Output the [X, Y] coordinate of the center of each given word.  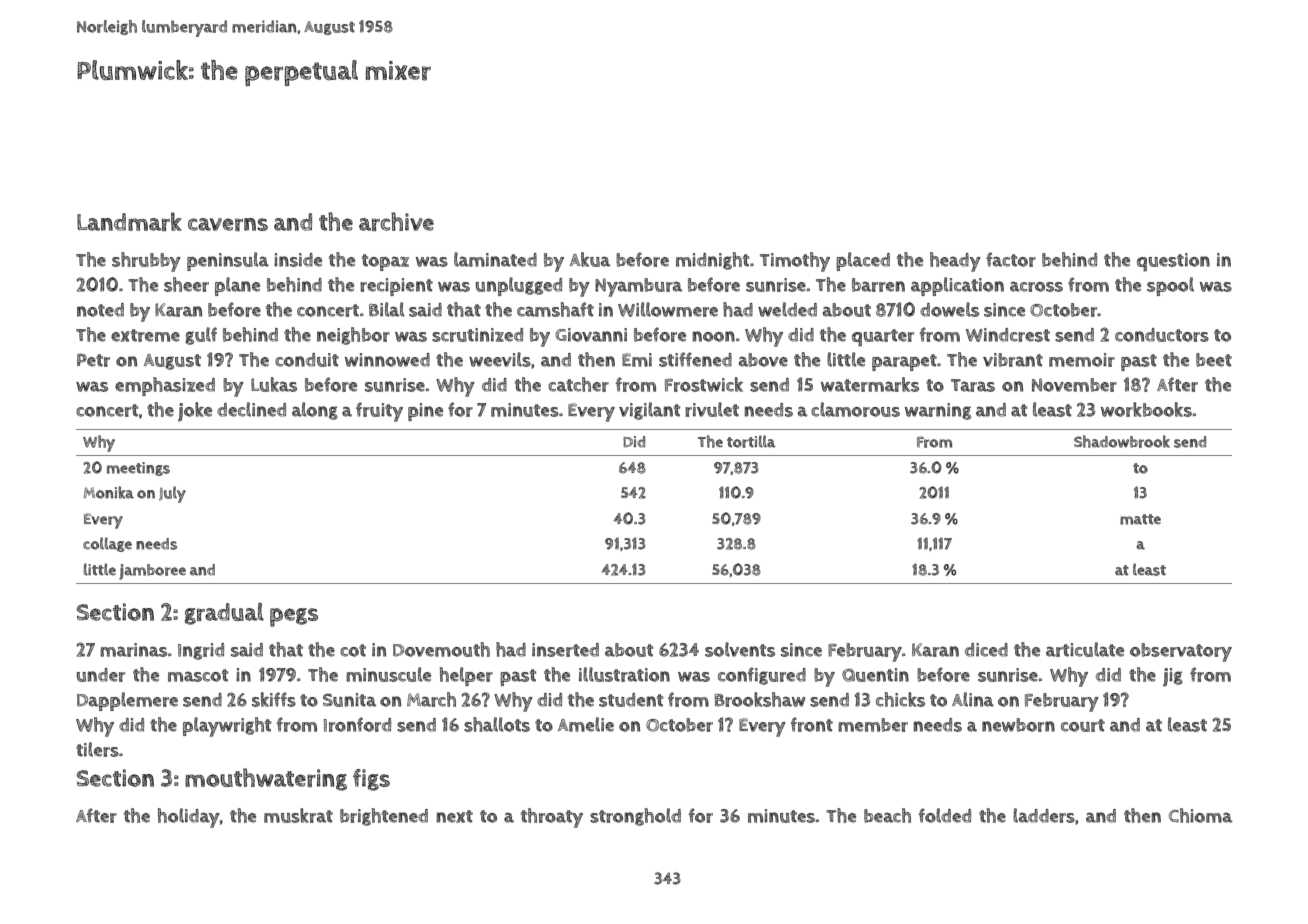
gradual [224, 614]
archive [396, 221]
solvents [740, 649]
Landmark [129, 221]
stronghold [635, 817]
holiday [189, 818]
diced [986, 650]
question [1173, 262]
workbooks [1146, 409]
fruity [379, 412]
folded [944, 815]
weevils [500, 359]
